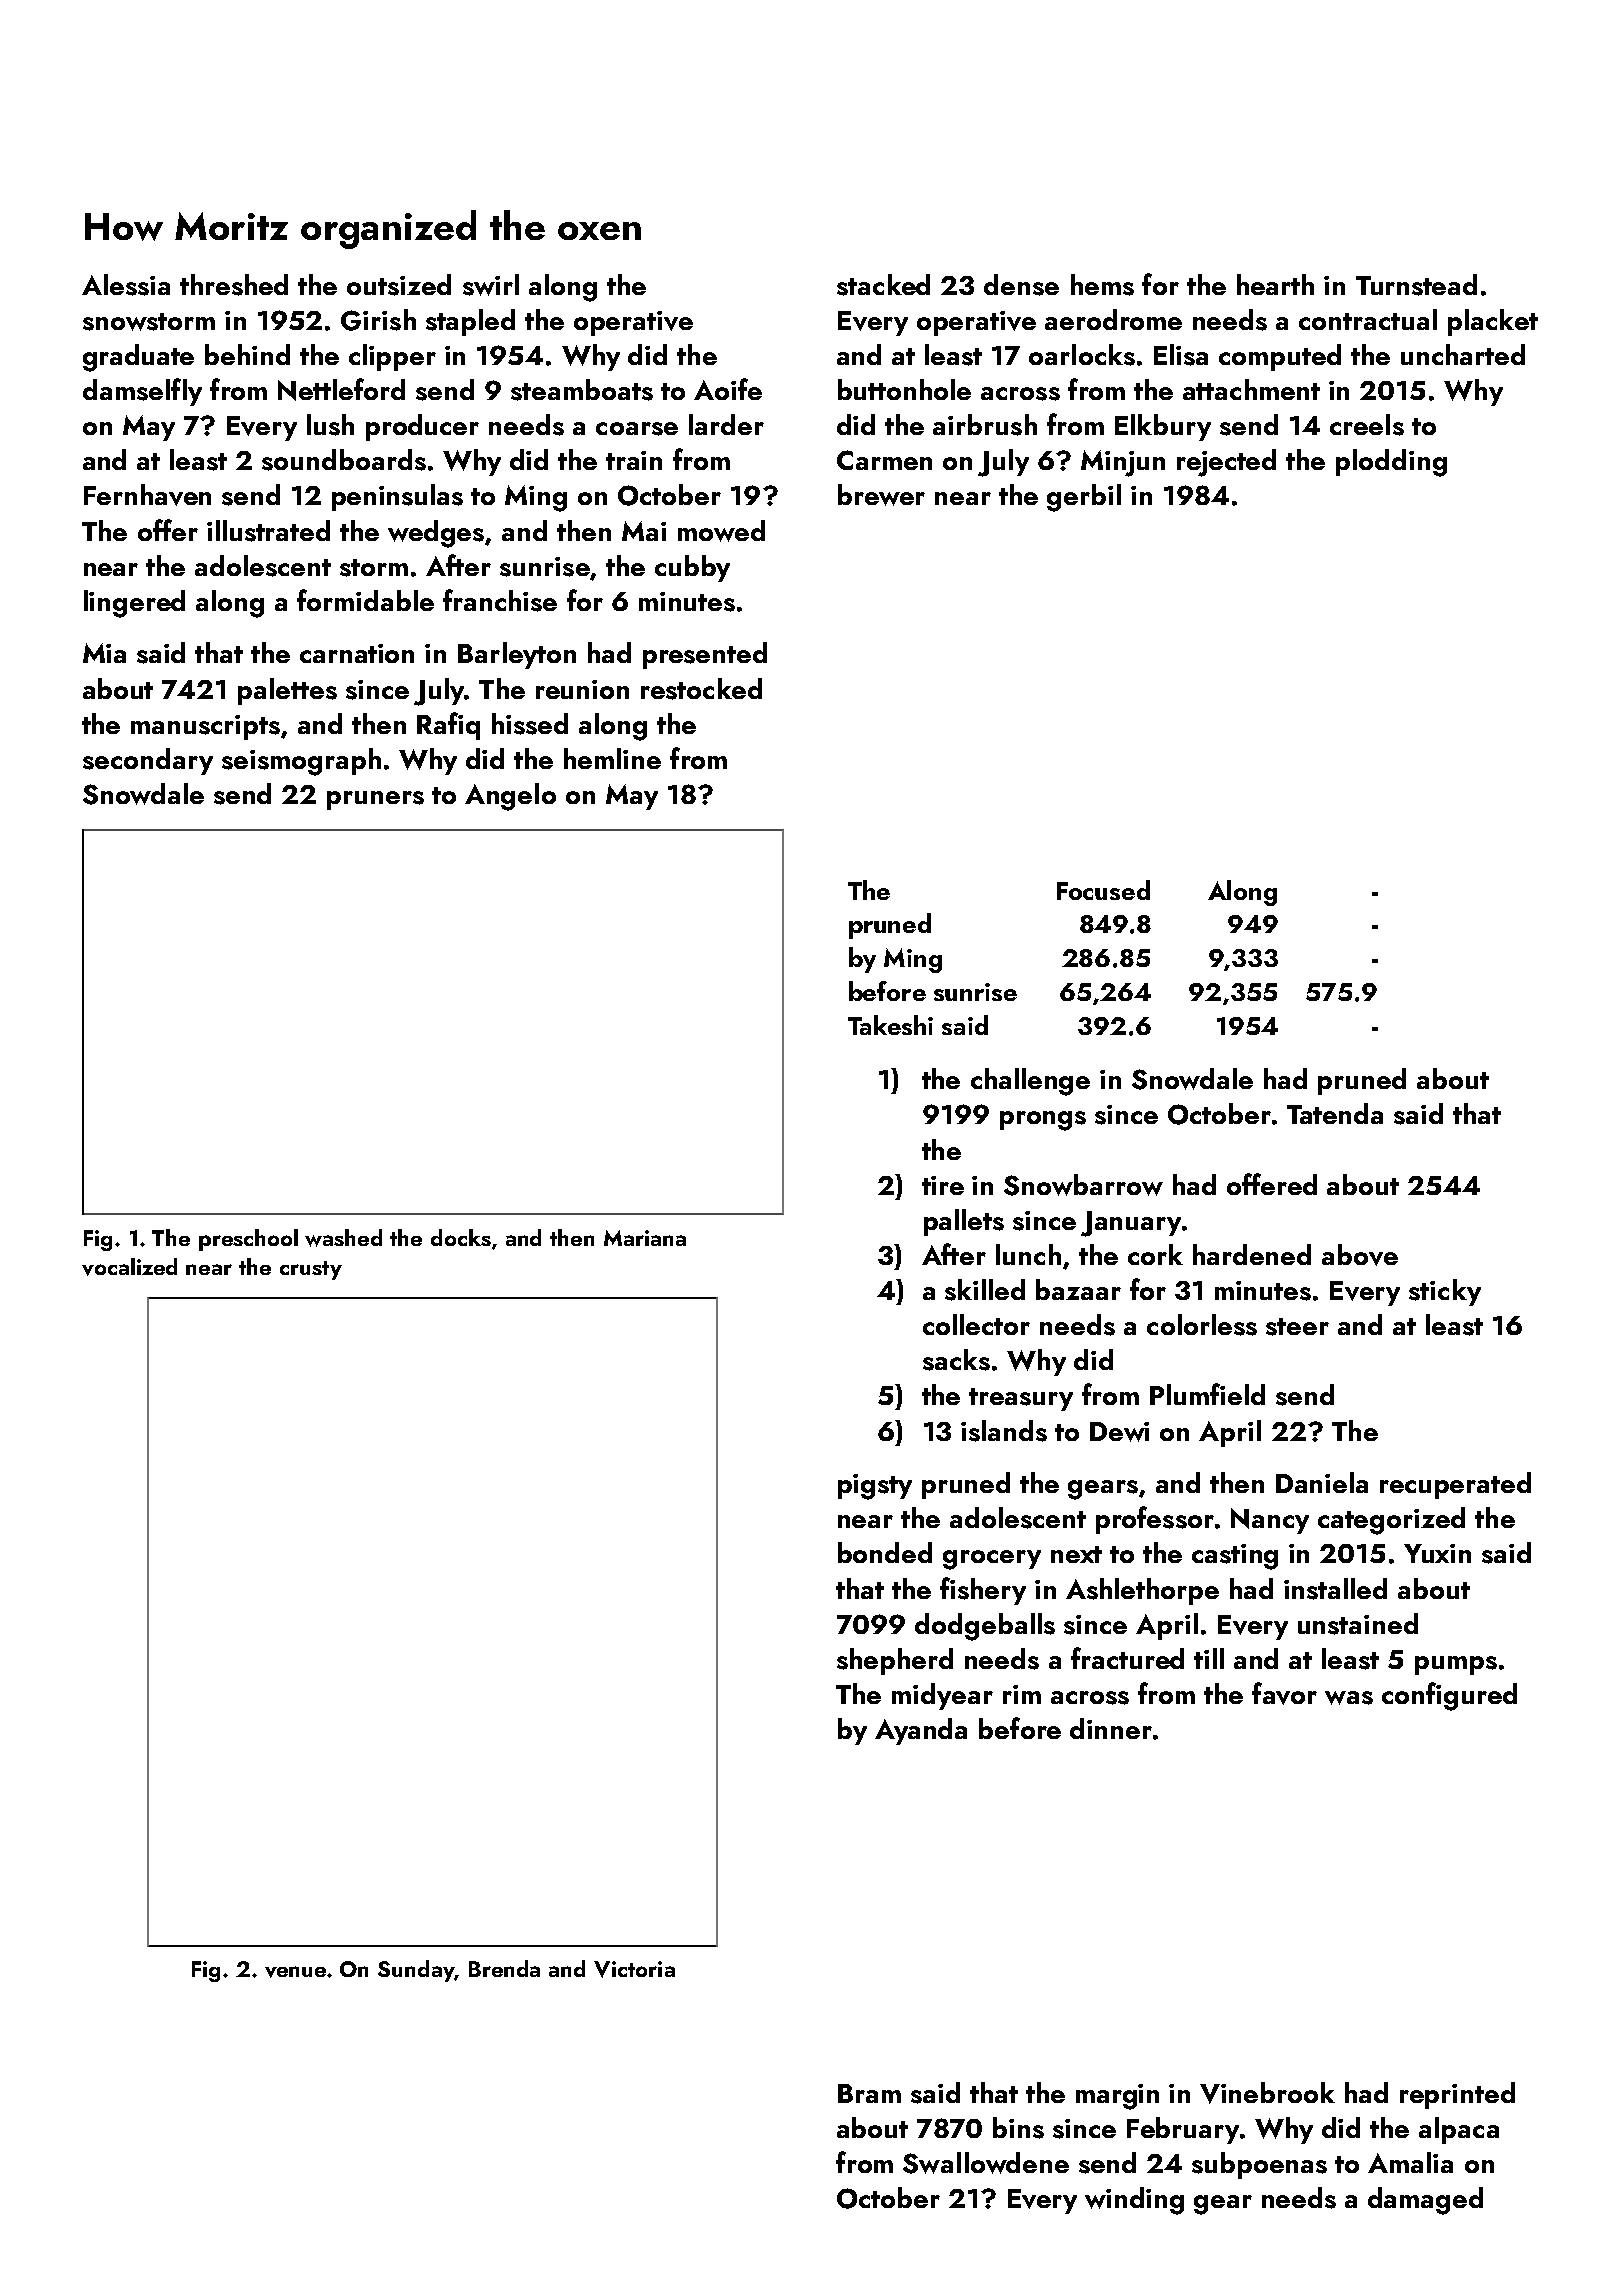 This screenshot has height=2292, width=1620. Describe the element at coordinates (1463, 354) in the screenshot. I see `uncharted` at that location.
